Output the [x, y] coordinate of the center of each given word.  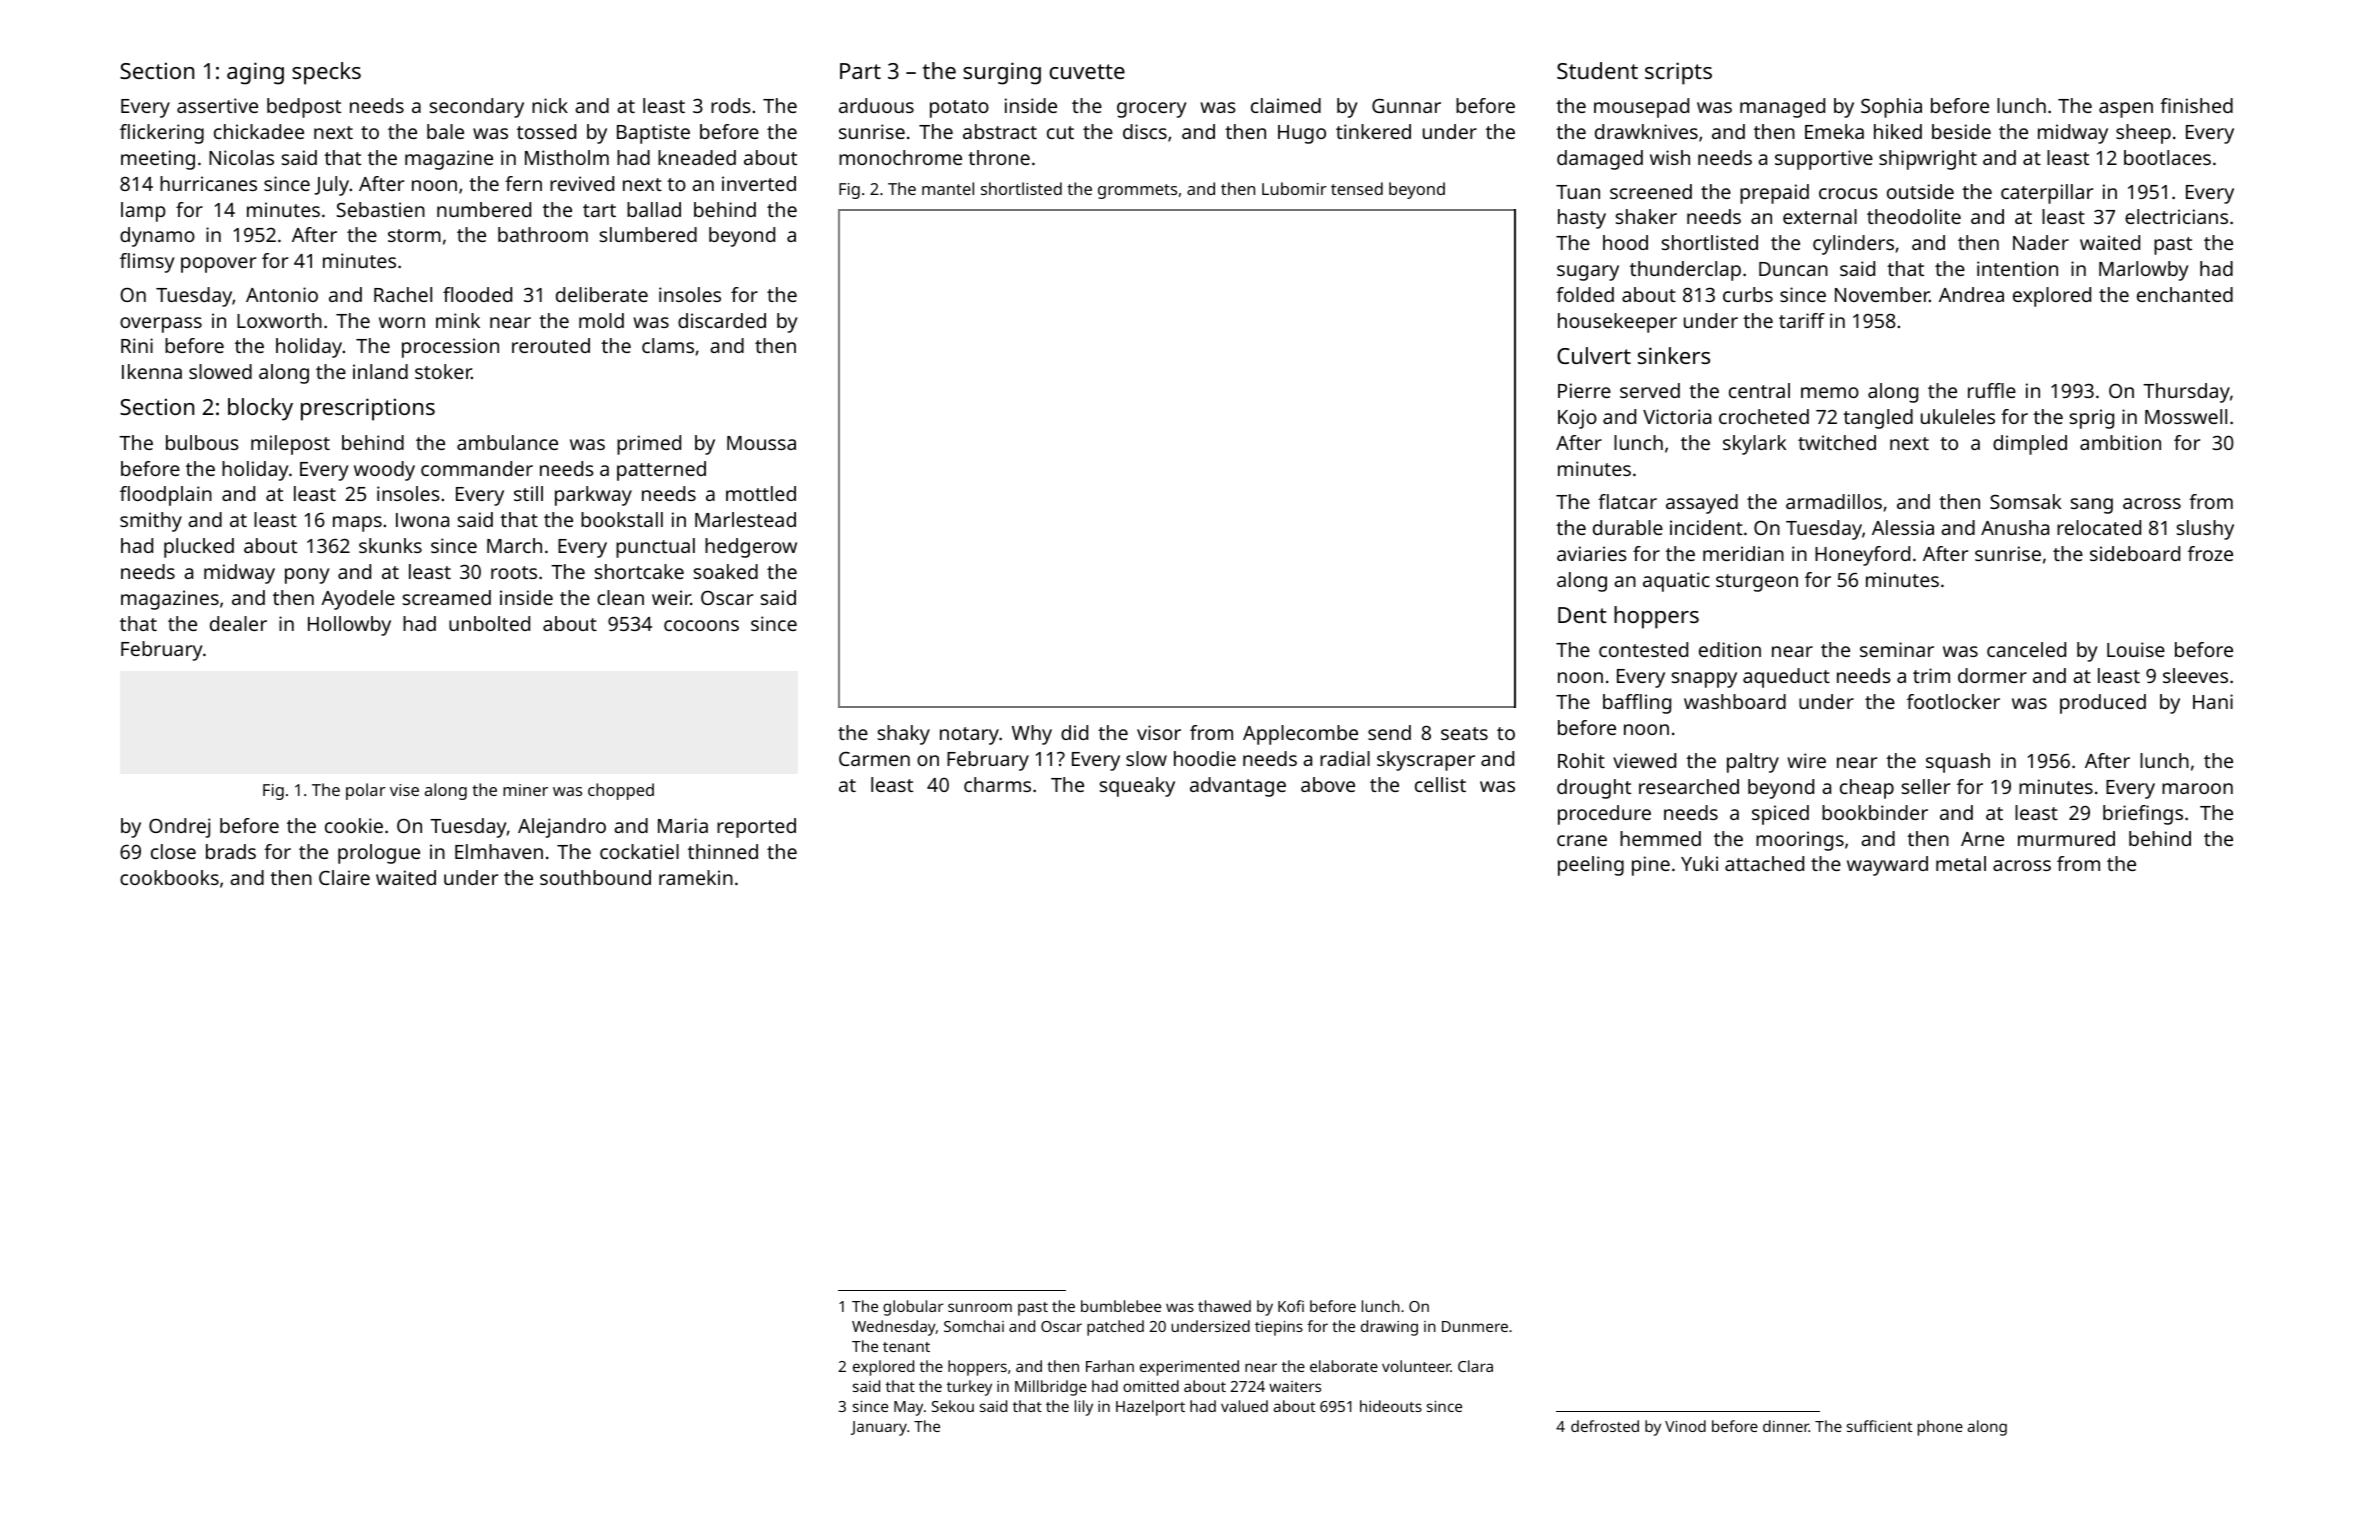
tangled [1878, 419]
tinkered [1373, 131]
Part [860, 71]
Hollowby [349, 626]
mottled [761, 493]
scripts [1678, 73]
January [879, 1428]
